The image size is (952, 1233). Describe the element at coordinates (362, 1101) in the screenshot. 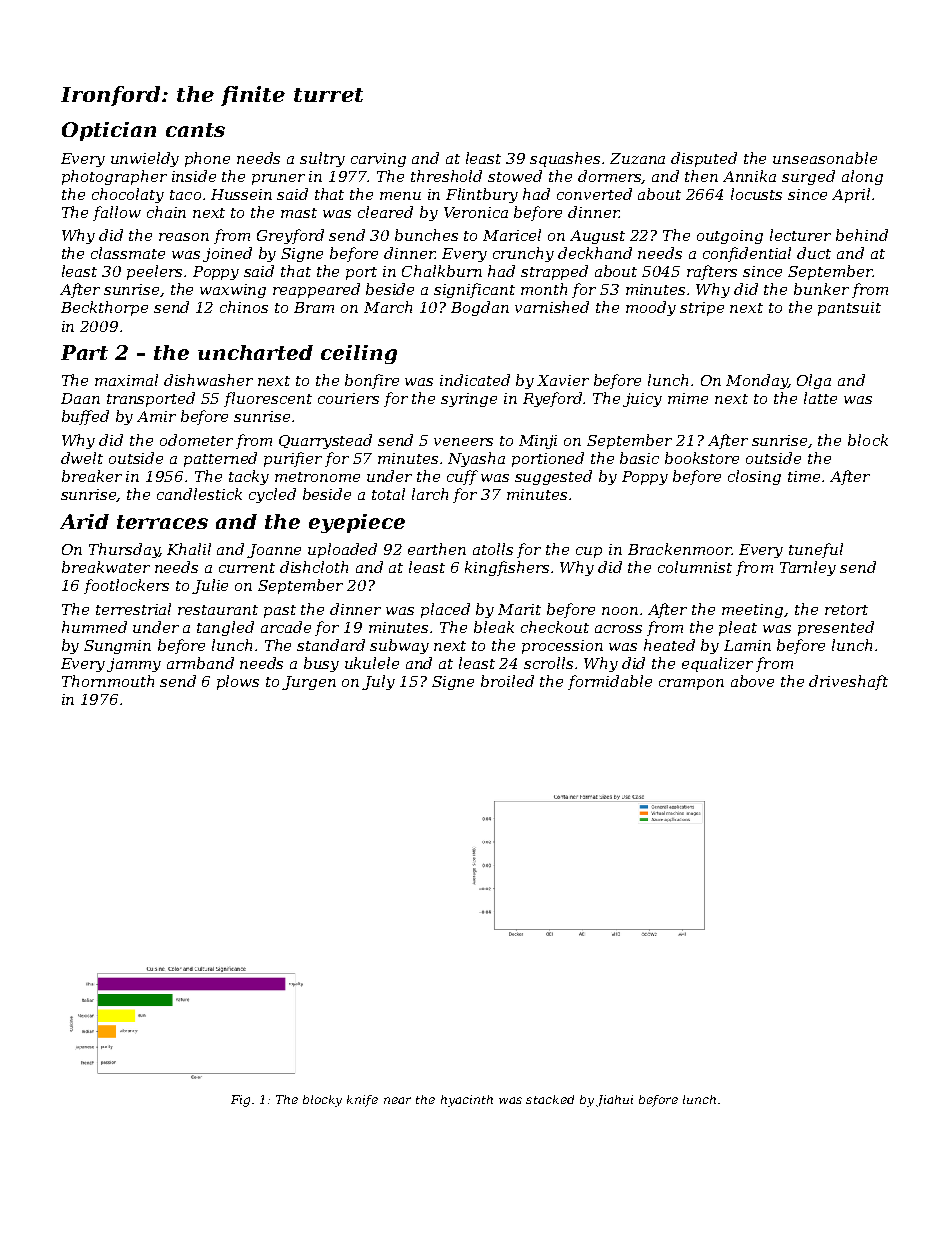

I see `knife` at that location.
